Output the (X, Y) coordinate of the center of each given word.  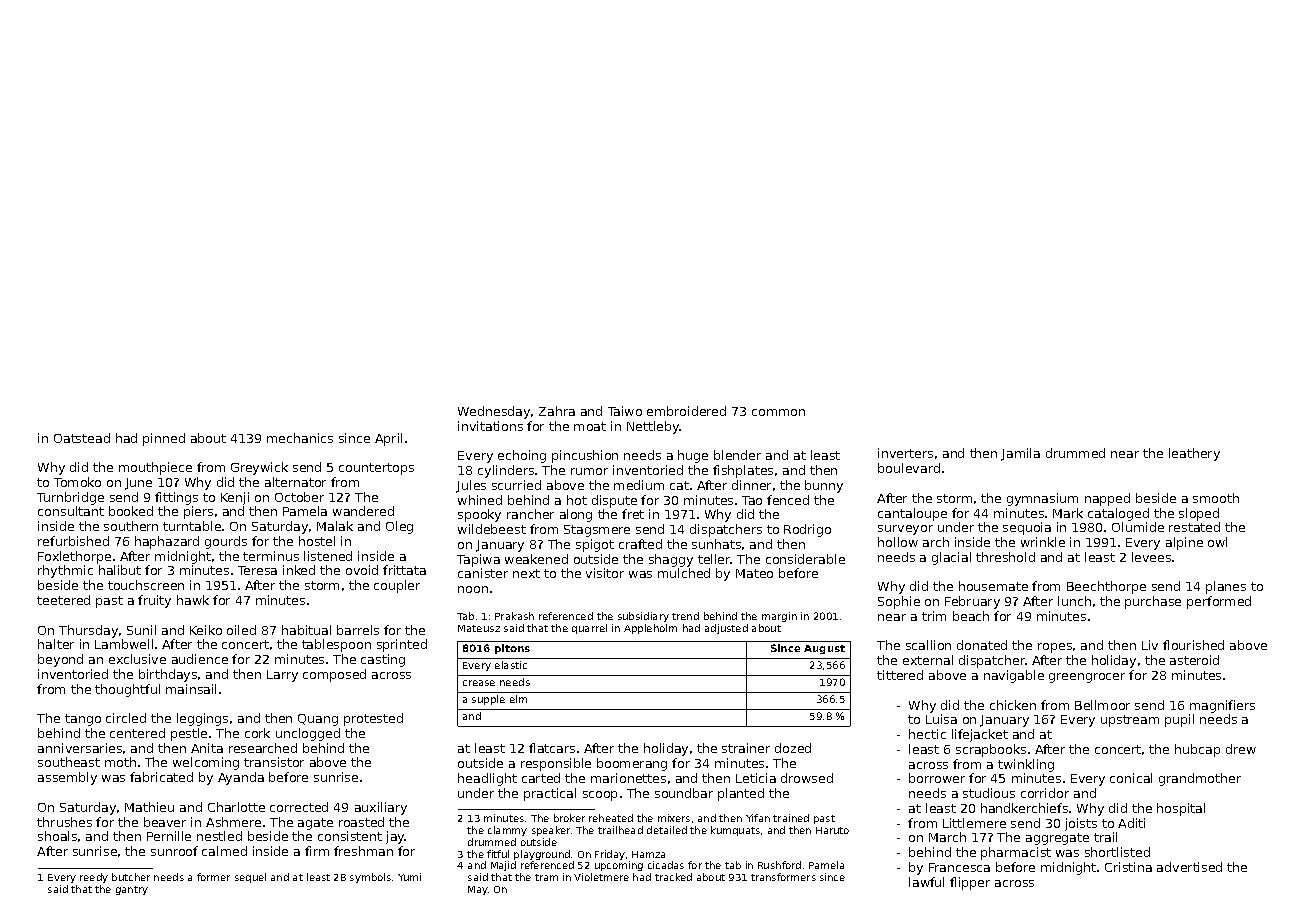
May (478, 890)
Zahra (557, 411)
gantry (132, 890)
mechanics (300, 438)
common (778, 412)
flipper (970, 883)
